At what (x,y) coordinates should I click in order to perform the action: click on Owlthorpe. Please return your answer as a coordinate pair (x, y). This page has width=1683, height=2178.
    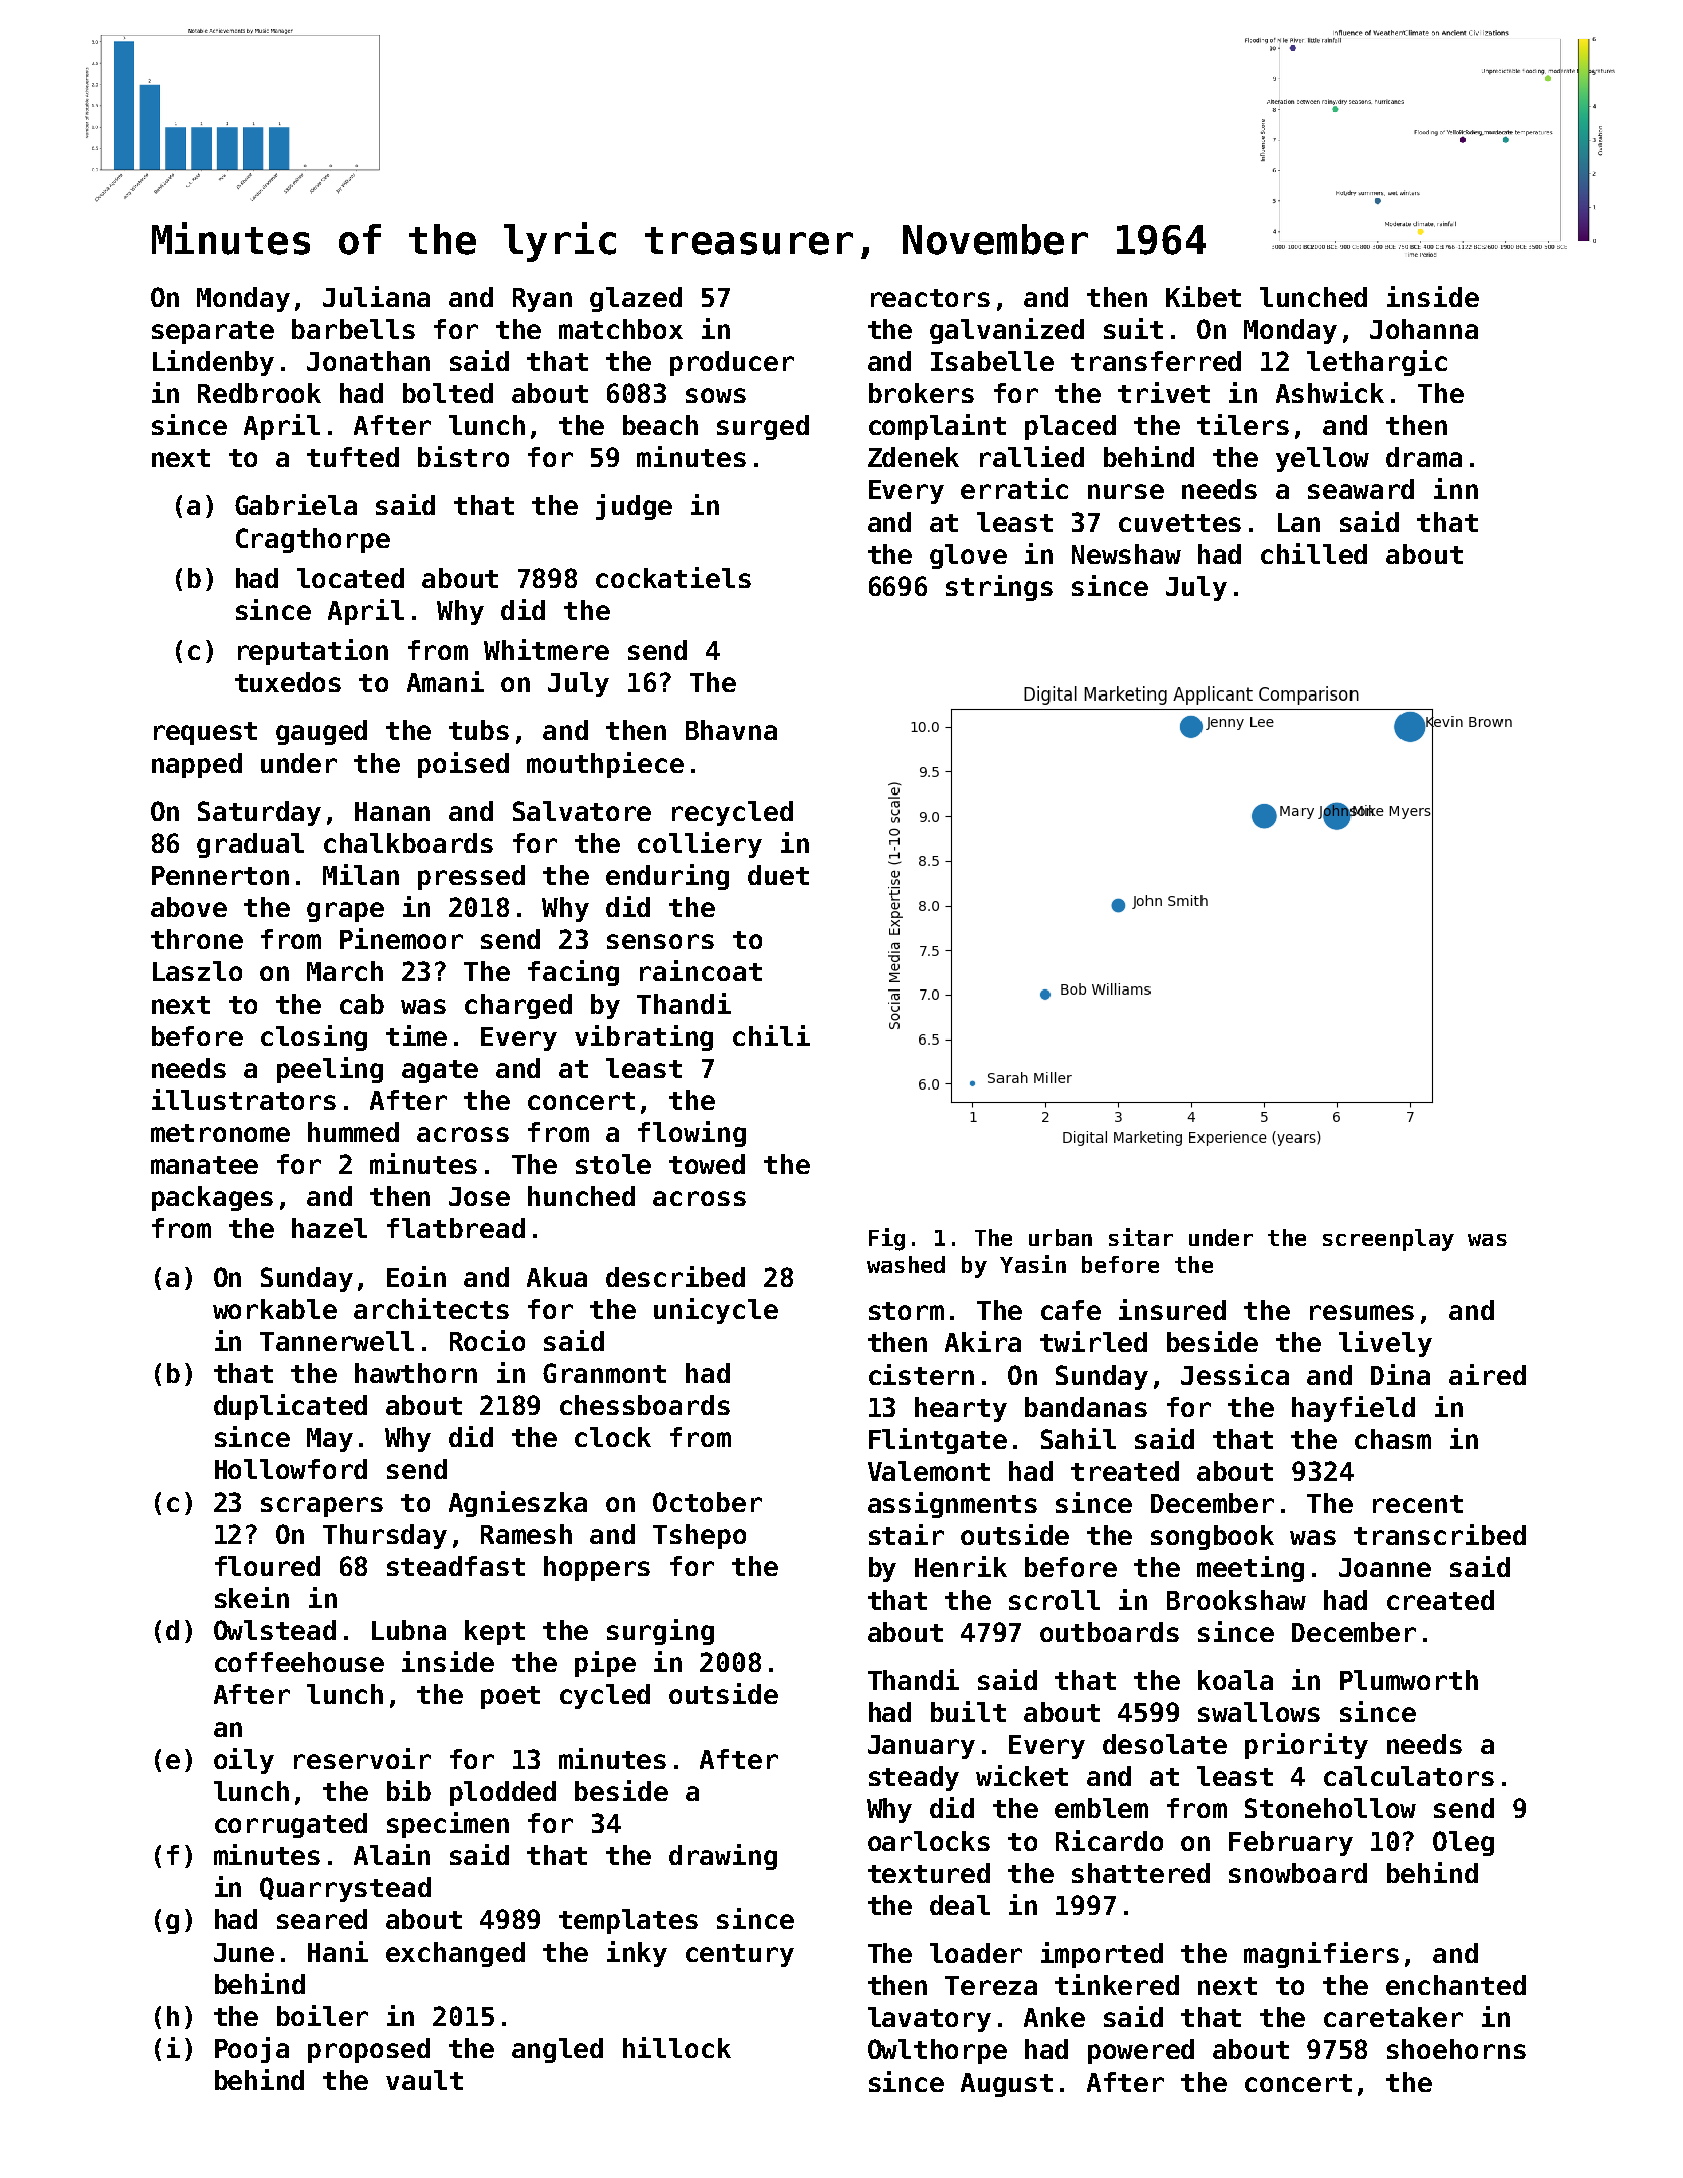
    Looking at the image, I should click on (937, 2051).
